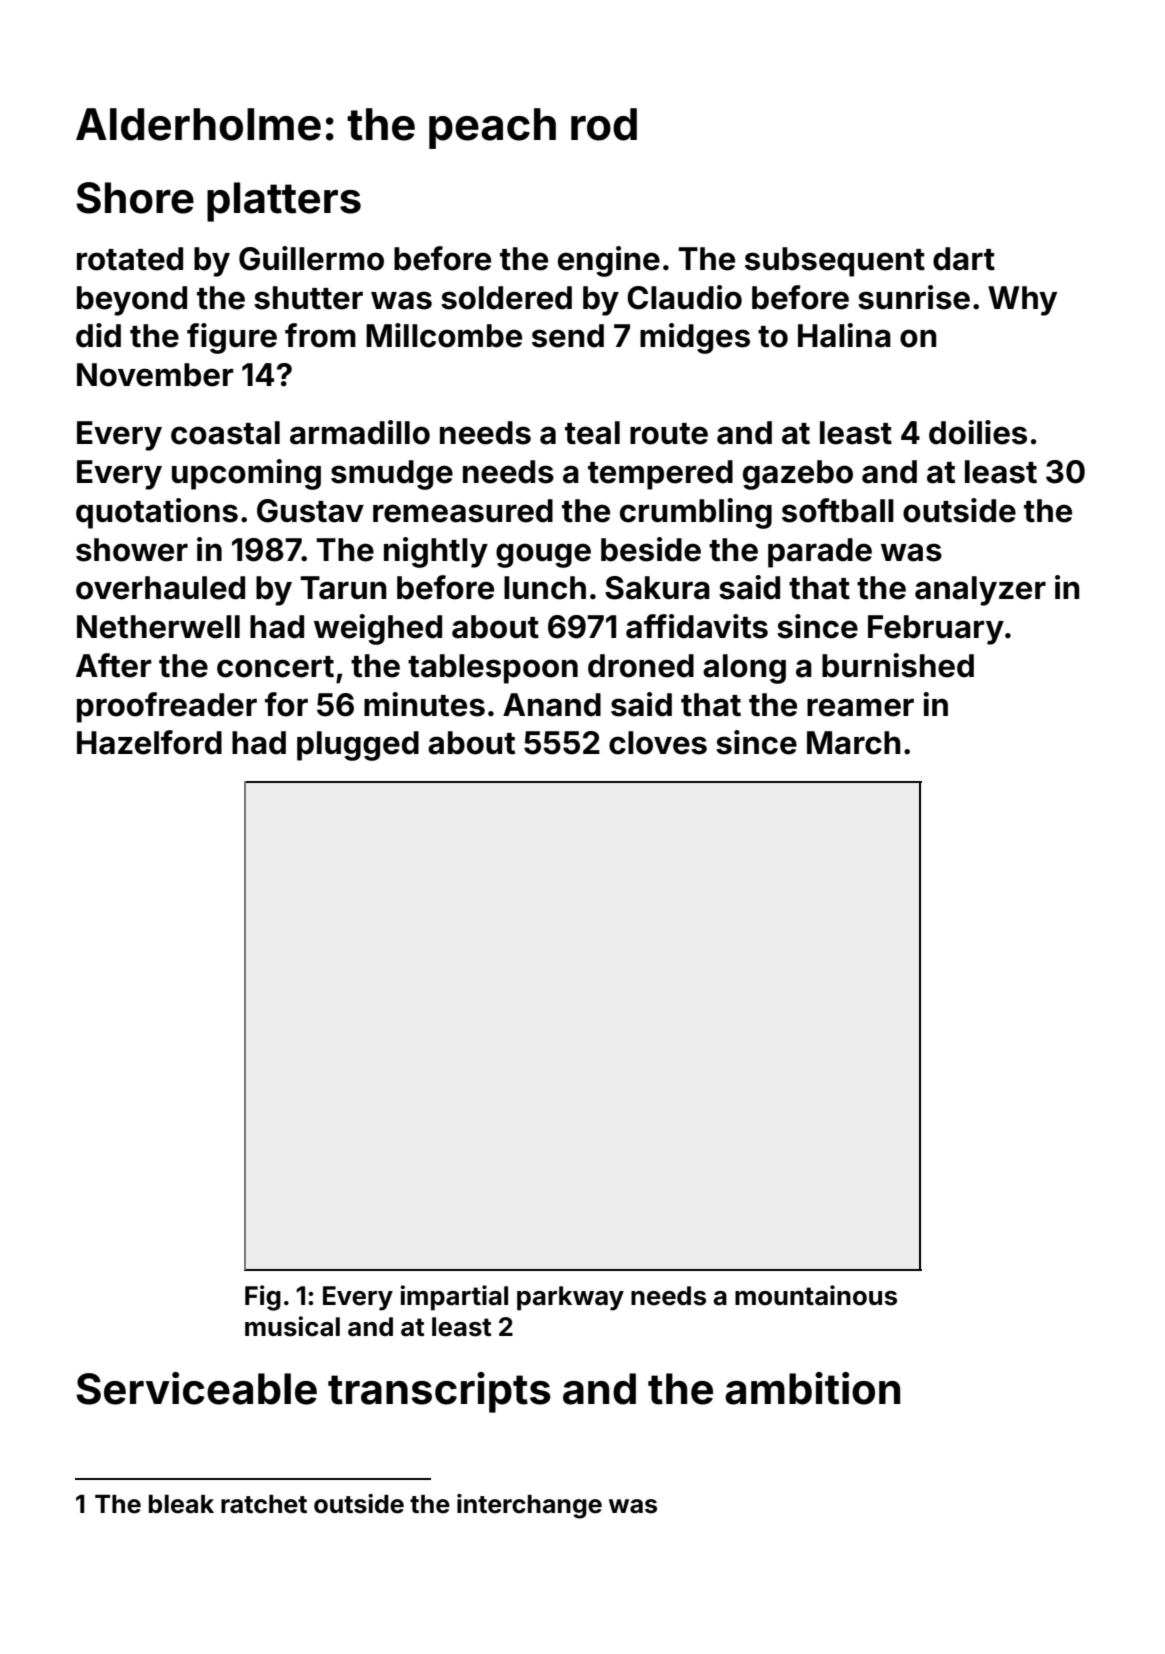 The height and width of the screenshot is (1654, 1165). Describe the element at coordinates (196, 1388) in the screenshot. I see `Serviceable` at that location.
